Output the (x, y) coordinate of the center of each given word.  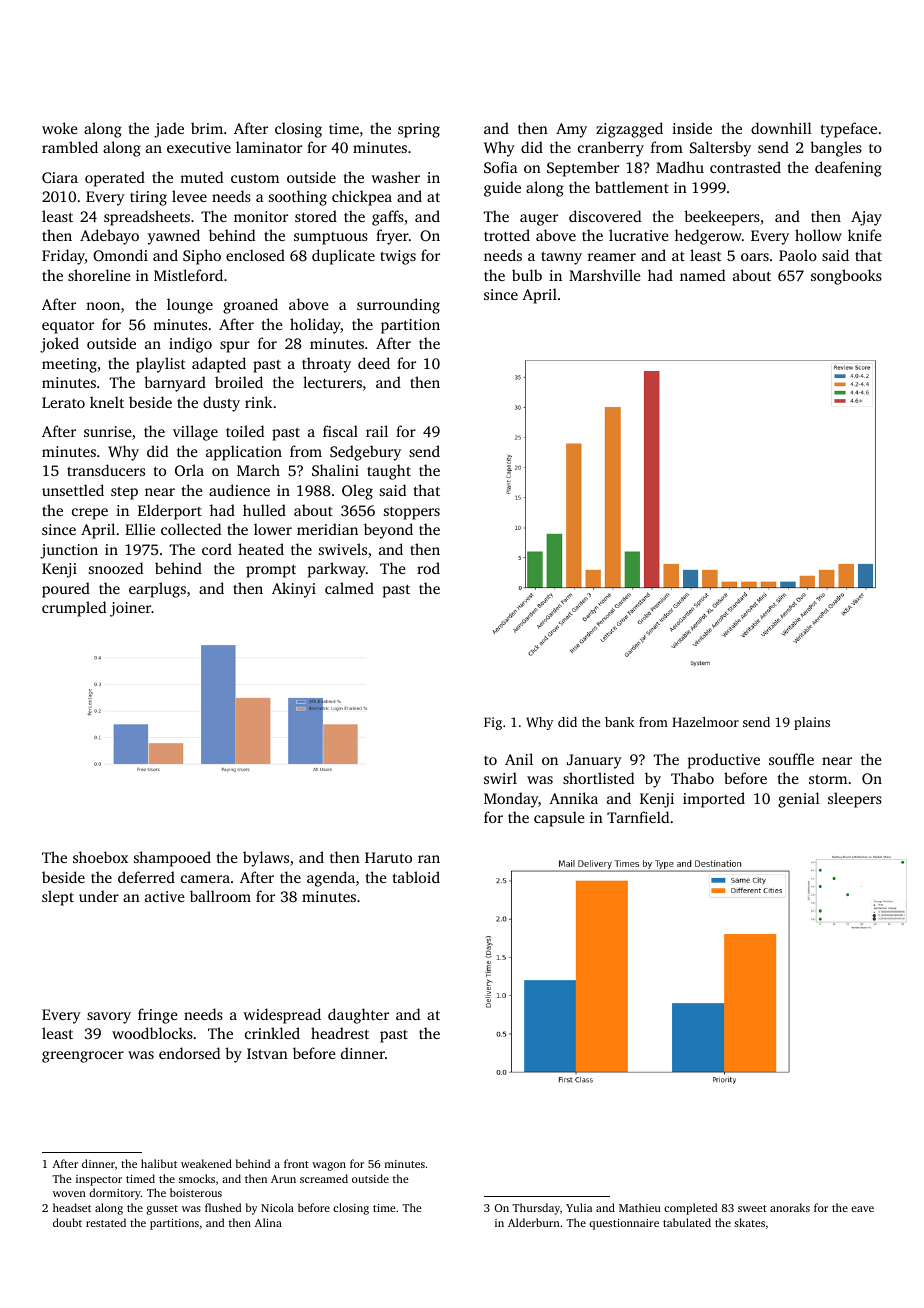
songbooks (846, 277)
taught (389, 472)
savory (109, 1018)
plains (812, 723)
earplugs (157, 590)
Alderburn (534, 1222)
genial (799, 800)
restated (106, 1222)
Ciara (60, 177)
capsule (559, 819)
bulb (527, 275)
